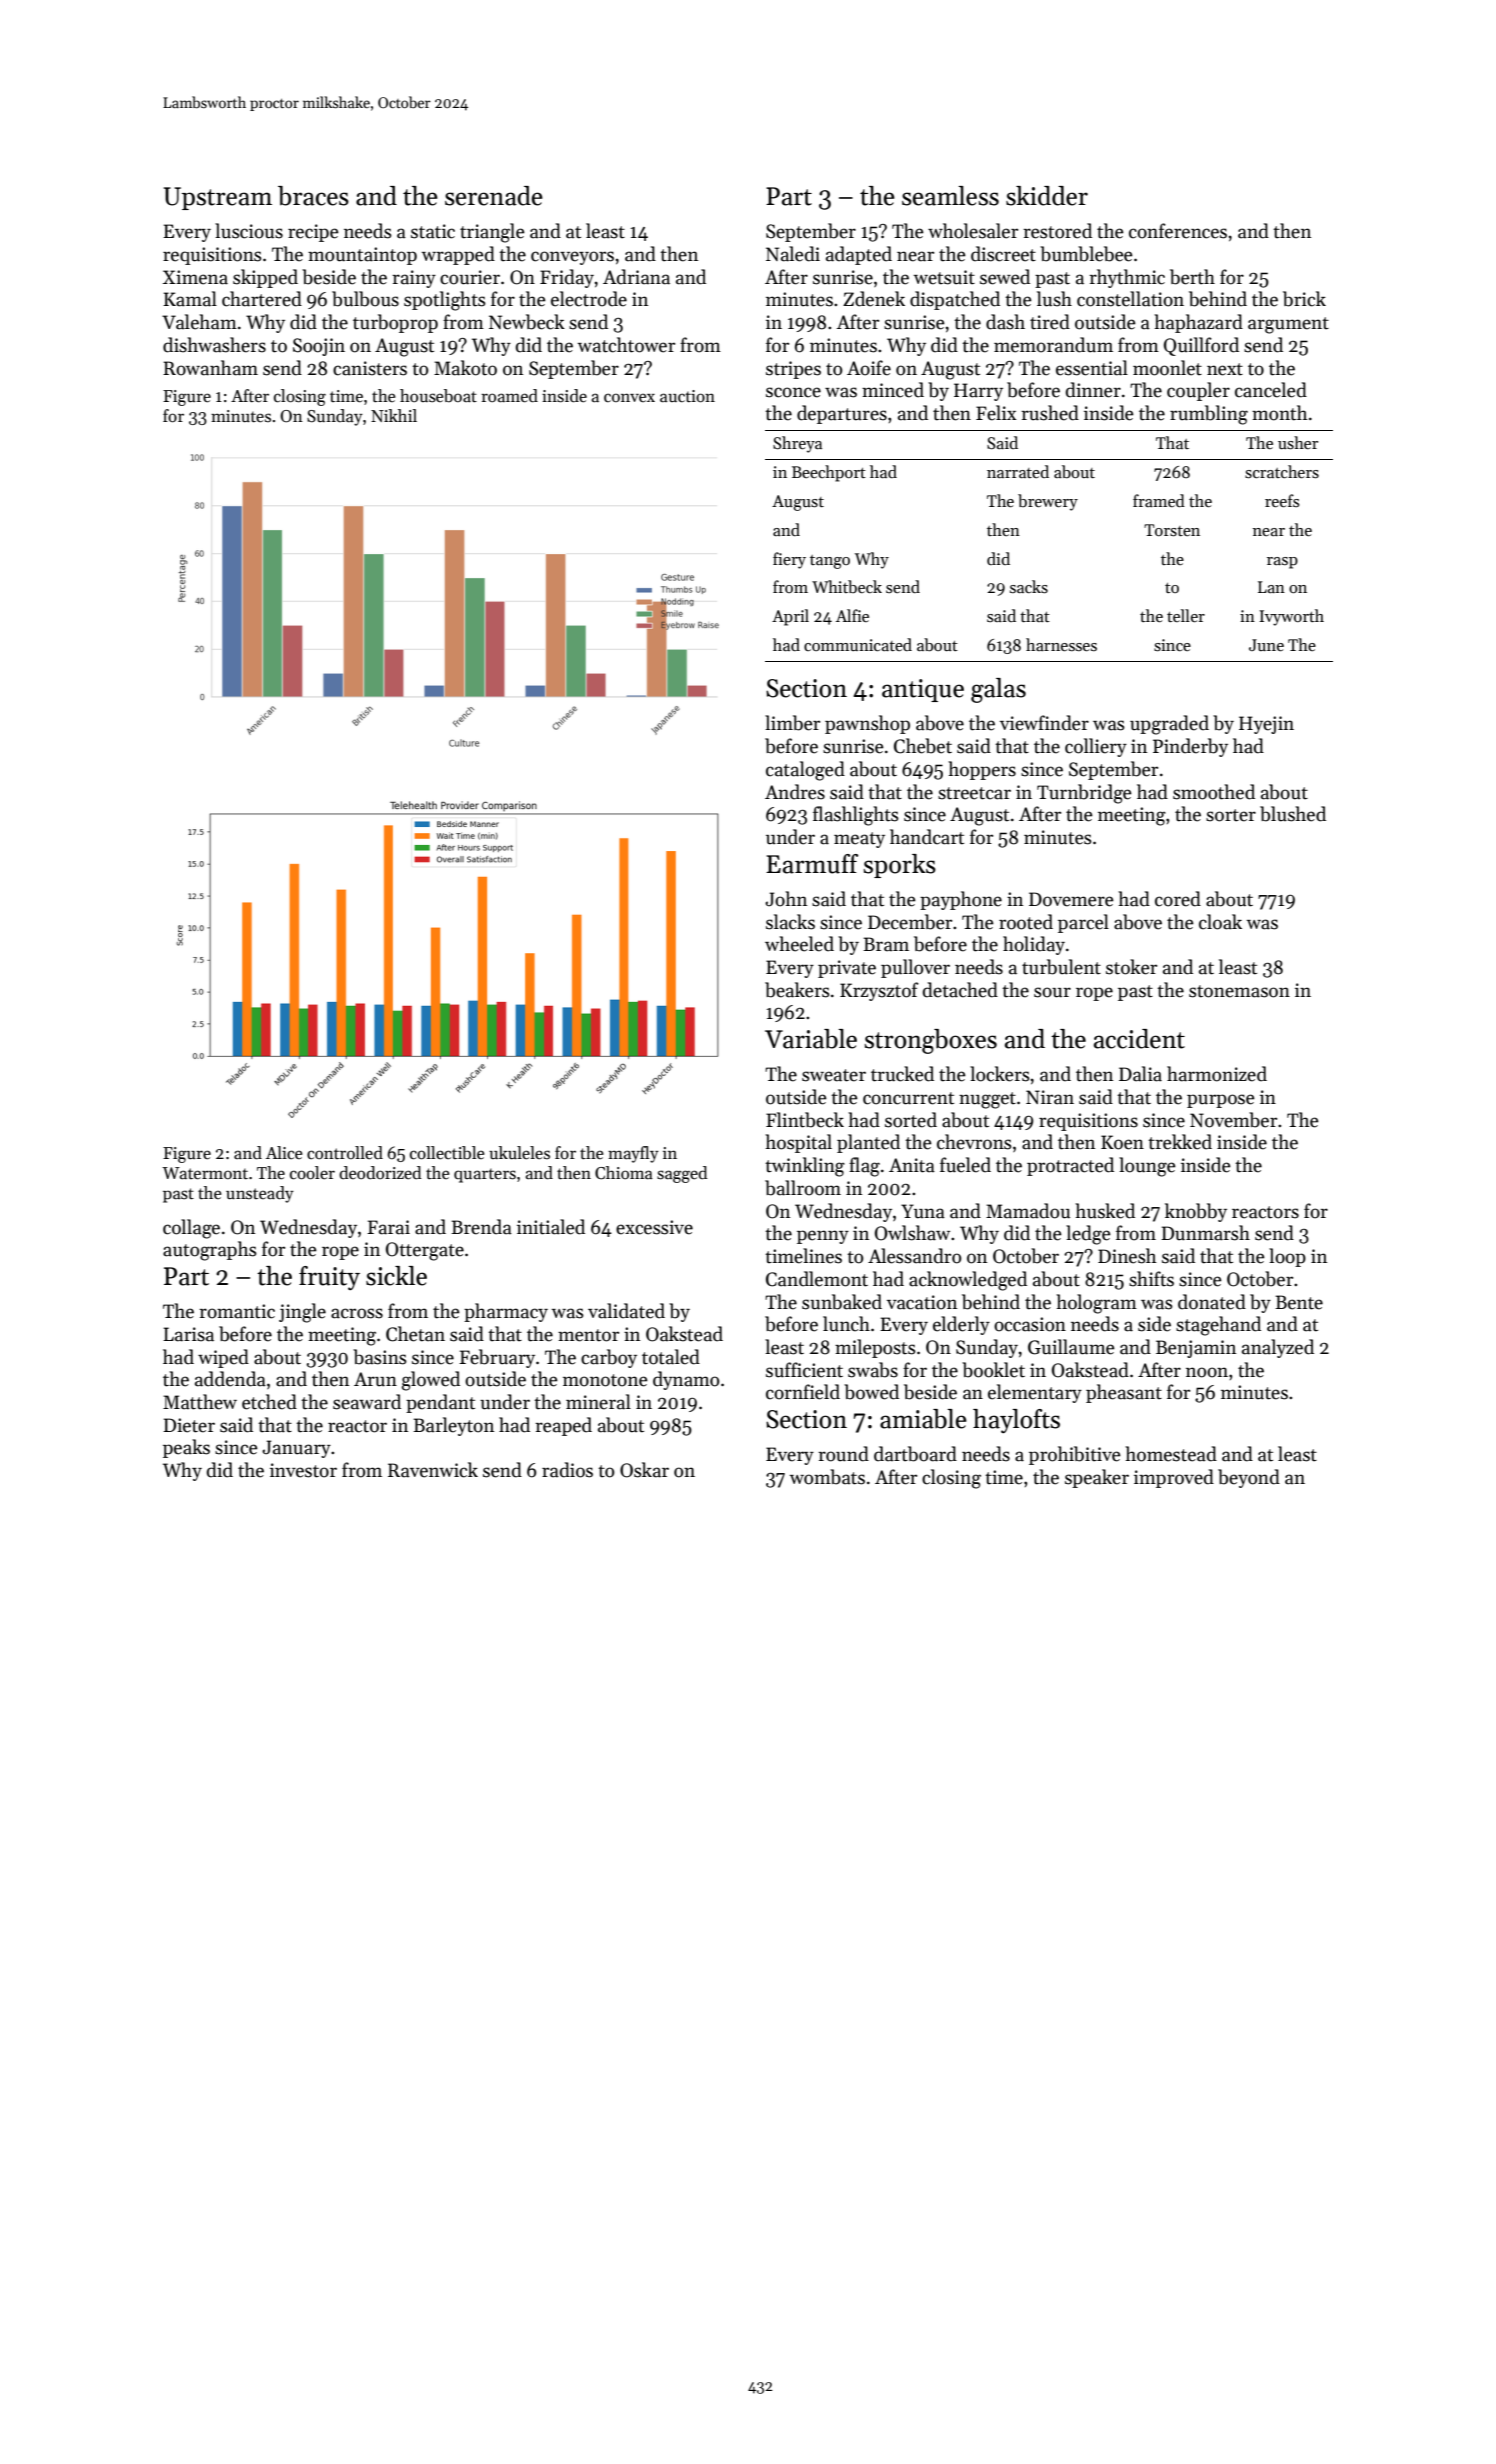  What do you see at coordinates (313, 196) in the screenshot?
I see `braces` at bounding box center [313, 196].
